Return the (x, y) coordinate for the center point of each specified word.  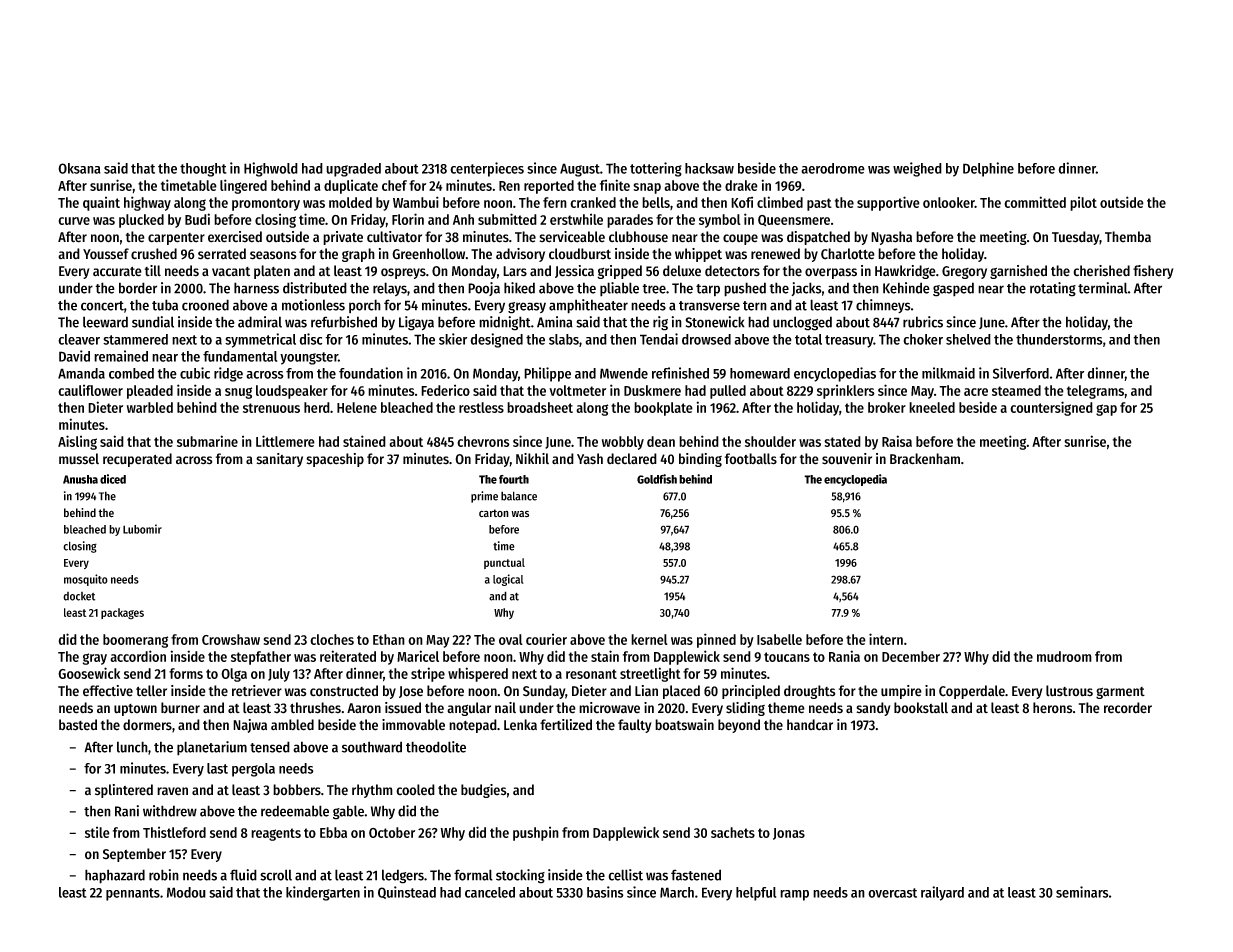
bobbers (297, 790)
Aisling (77, 442)
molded (350, 202)
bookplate (663, 409)
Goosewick (89, 673)
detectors (732, 271)
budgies (484, 791)
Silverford (1021, 373)
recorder (1128, 708)
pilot (1083, 203)
